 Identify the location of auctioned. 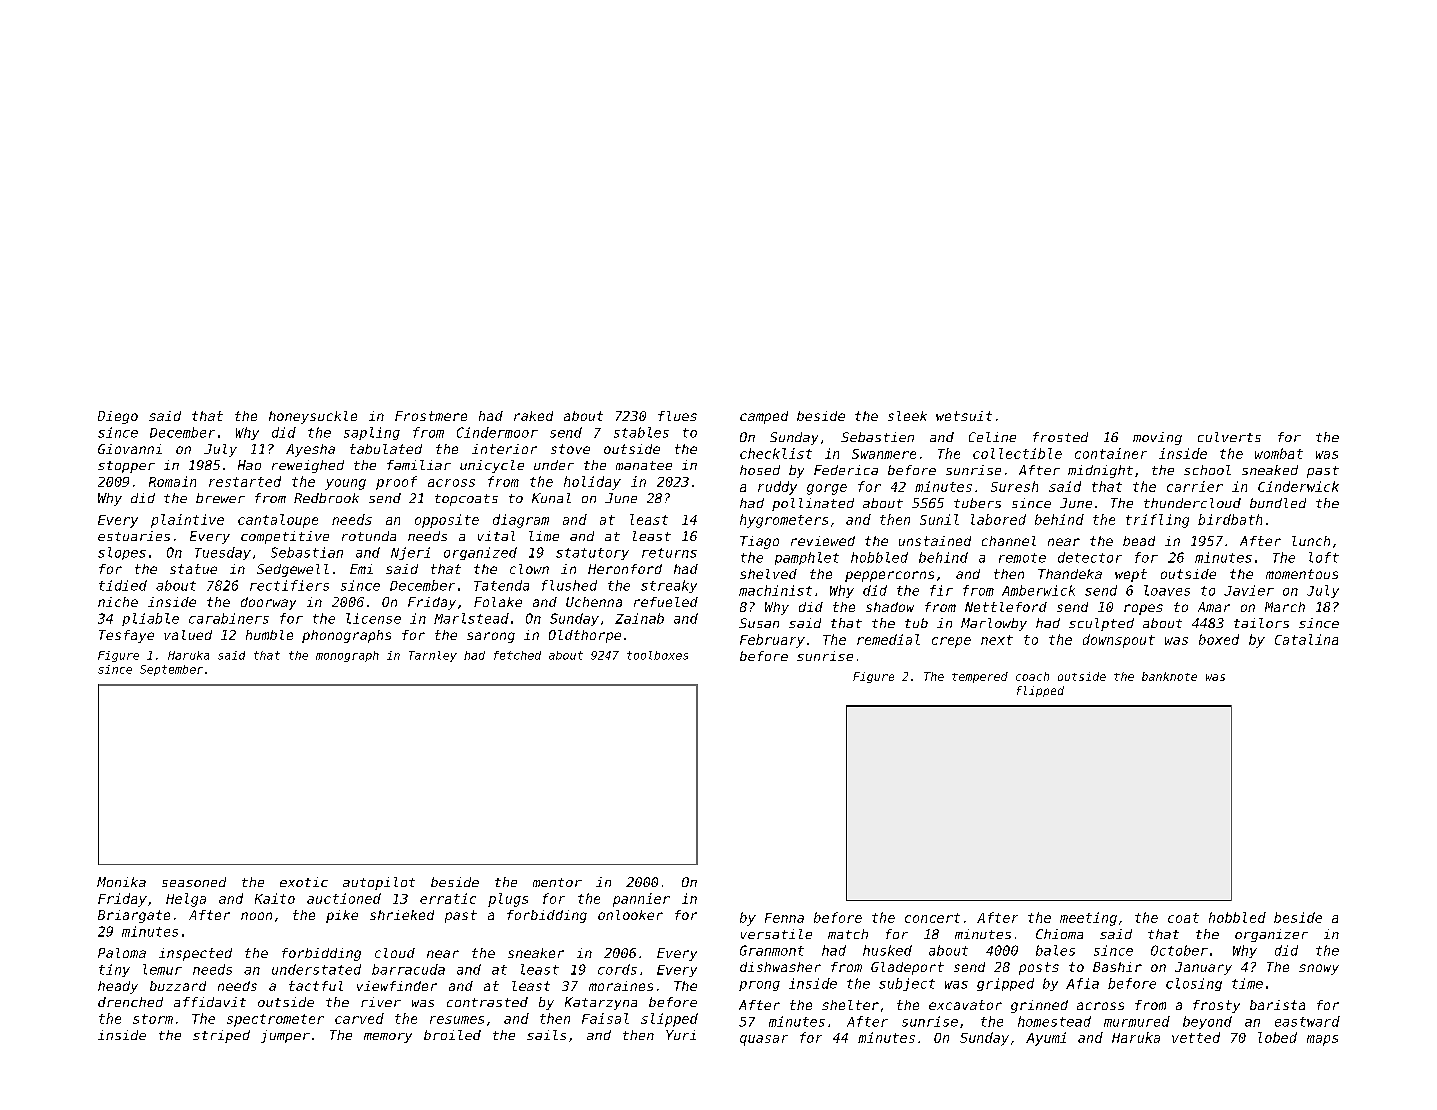
(344, 898).
